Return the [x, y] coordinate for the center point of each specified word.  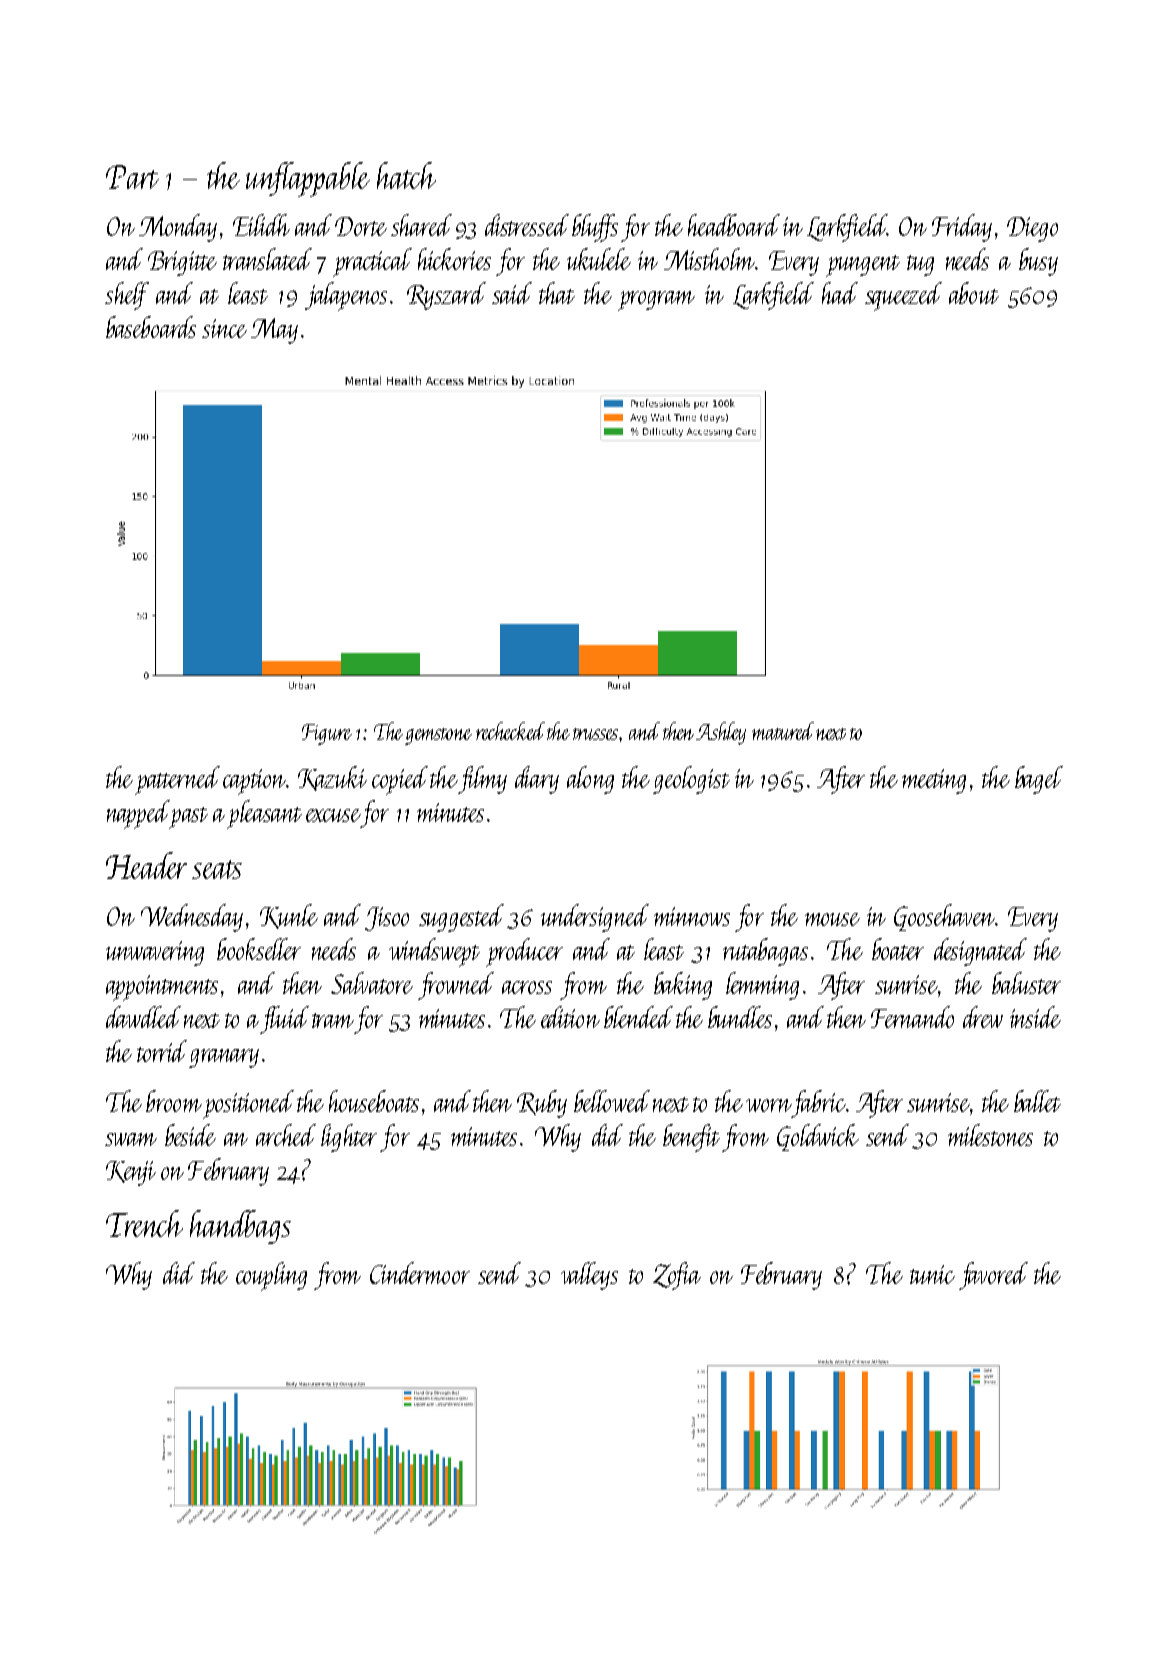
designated [980, 952]
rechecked [510, 731]
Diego [1032, 229]
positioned [248, 1104]
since [224, 328]
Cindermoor [420, 1273]
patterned [177, 780]
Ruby [542, 1104]
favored [993, 1276]
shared [421, 225]
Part [132, 177]
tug [920, 265]
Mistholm [709, 259]
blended [638, 1017]
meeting [934, 781]
